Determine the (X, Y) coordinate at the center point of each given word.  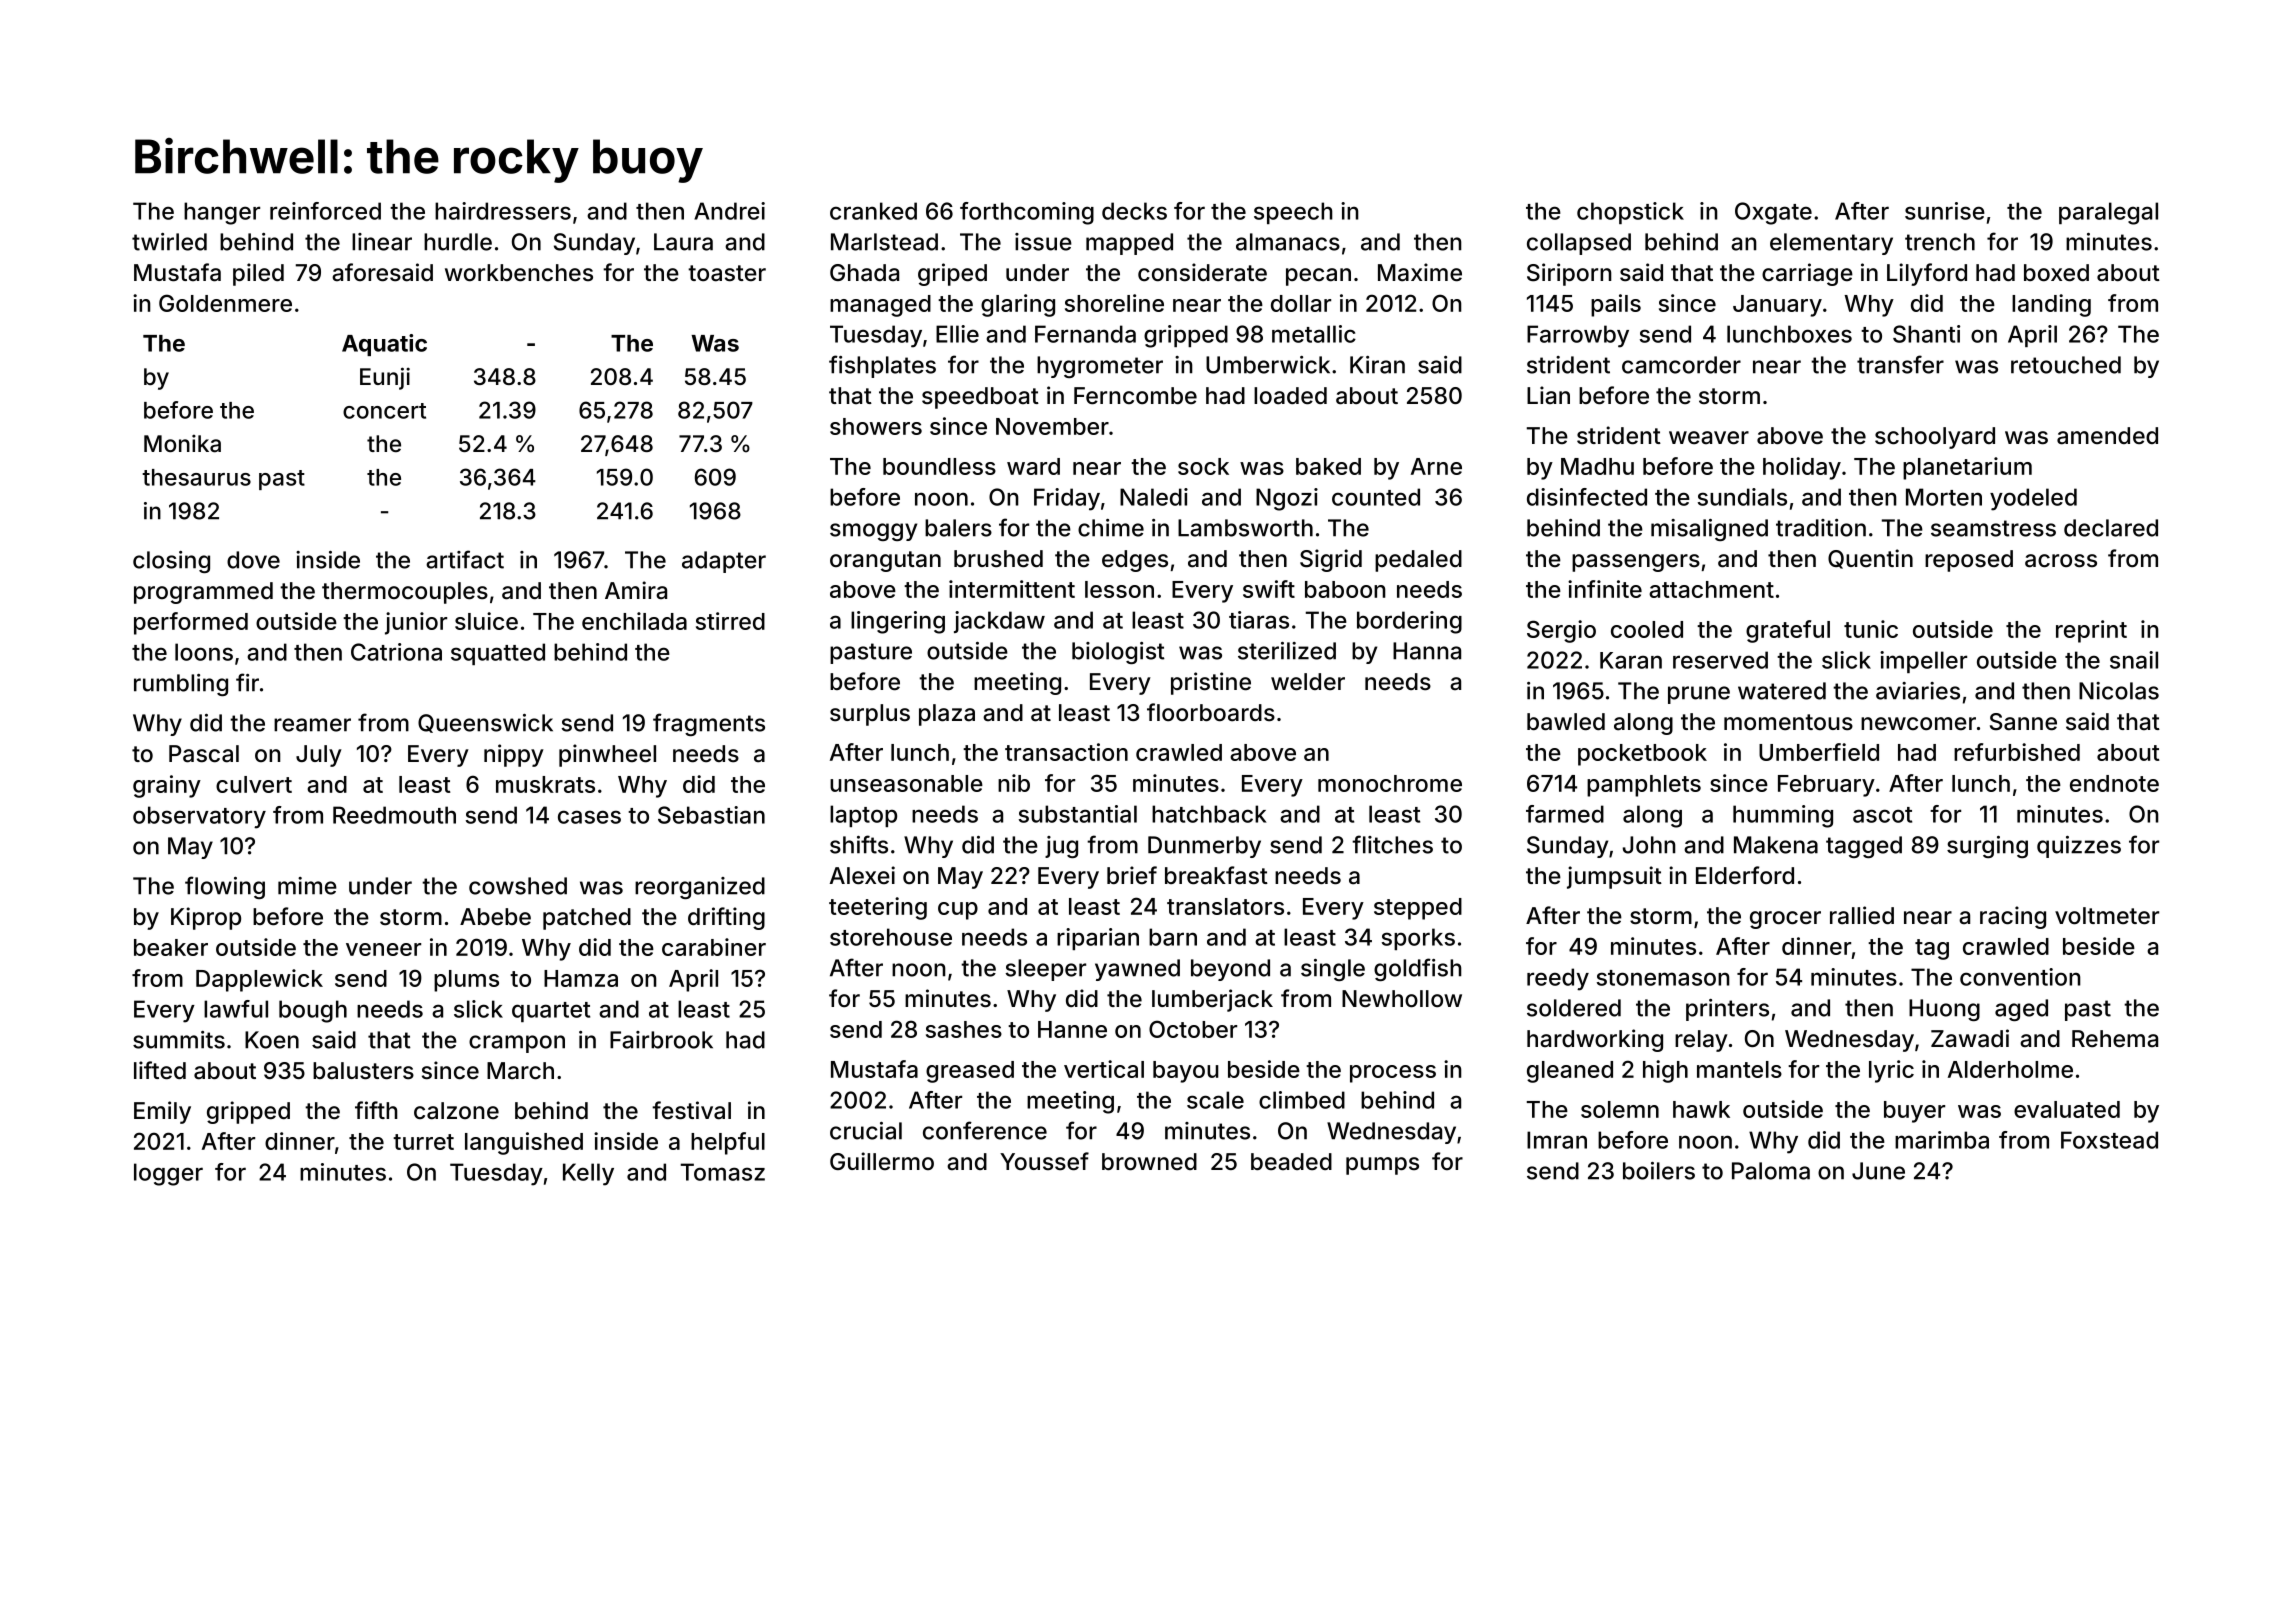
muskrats (545, 784)
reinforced (325, 211)
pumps (1382, 1166)
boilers (1659, 1171)
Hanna (1427, 651)
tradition (1821, 528)
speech (1293, 213)
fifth (376, 1110)
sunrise (1945, 211)
